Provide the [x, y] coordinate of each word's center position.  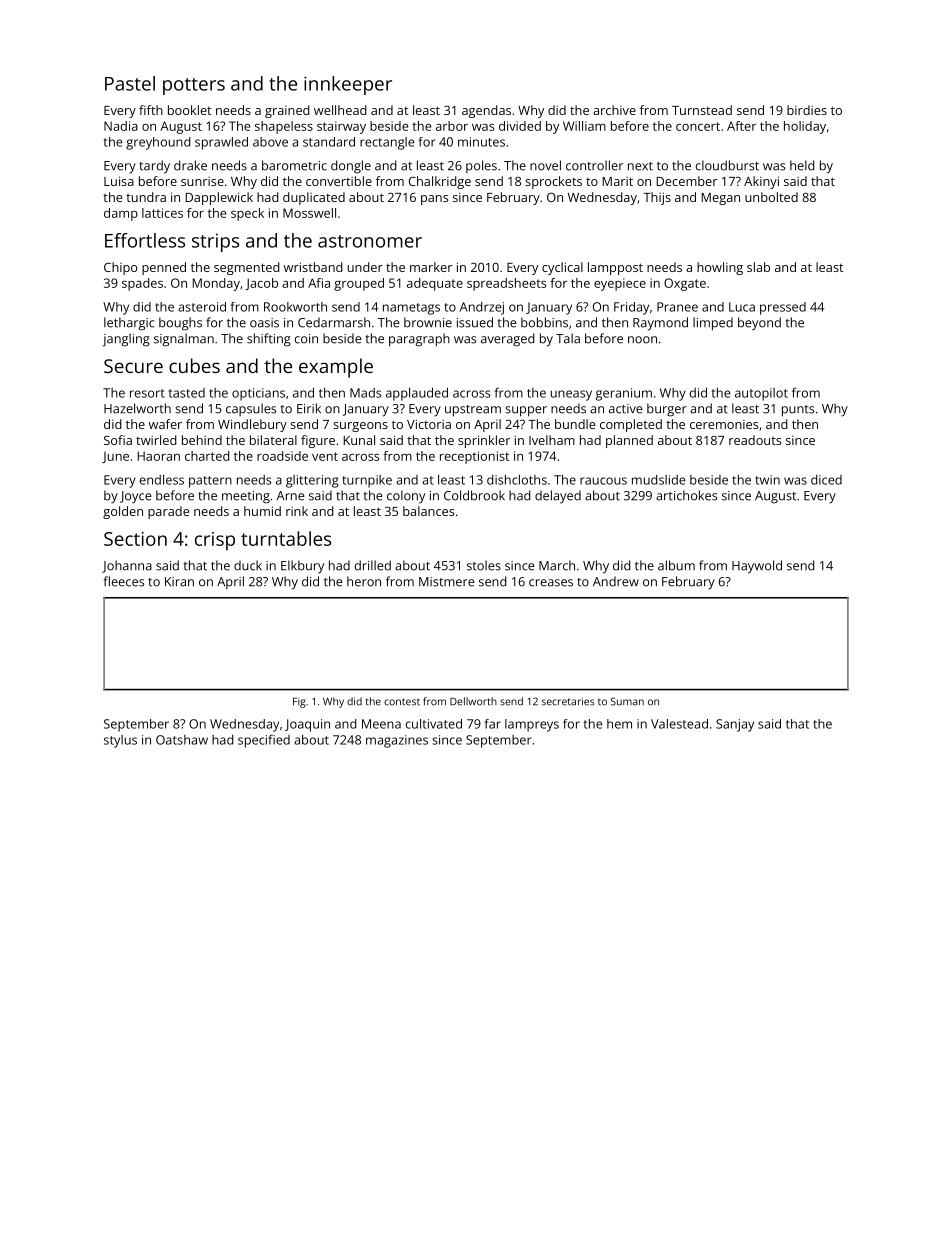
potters [194, 86]
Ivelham [552, 440]
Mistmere [447, 582]
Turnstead [702, 110]
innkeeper [348, 85]
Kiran [179, 582]
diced [826, 480]
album [676, 565]
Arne [291, 496]
